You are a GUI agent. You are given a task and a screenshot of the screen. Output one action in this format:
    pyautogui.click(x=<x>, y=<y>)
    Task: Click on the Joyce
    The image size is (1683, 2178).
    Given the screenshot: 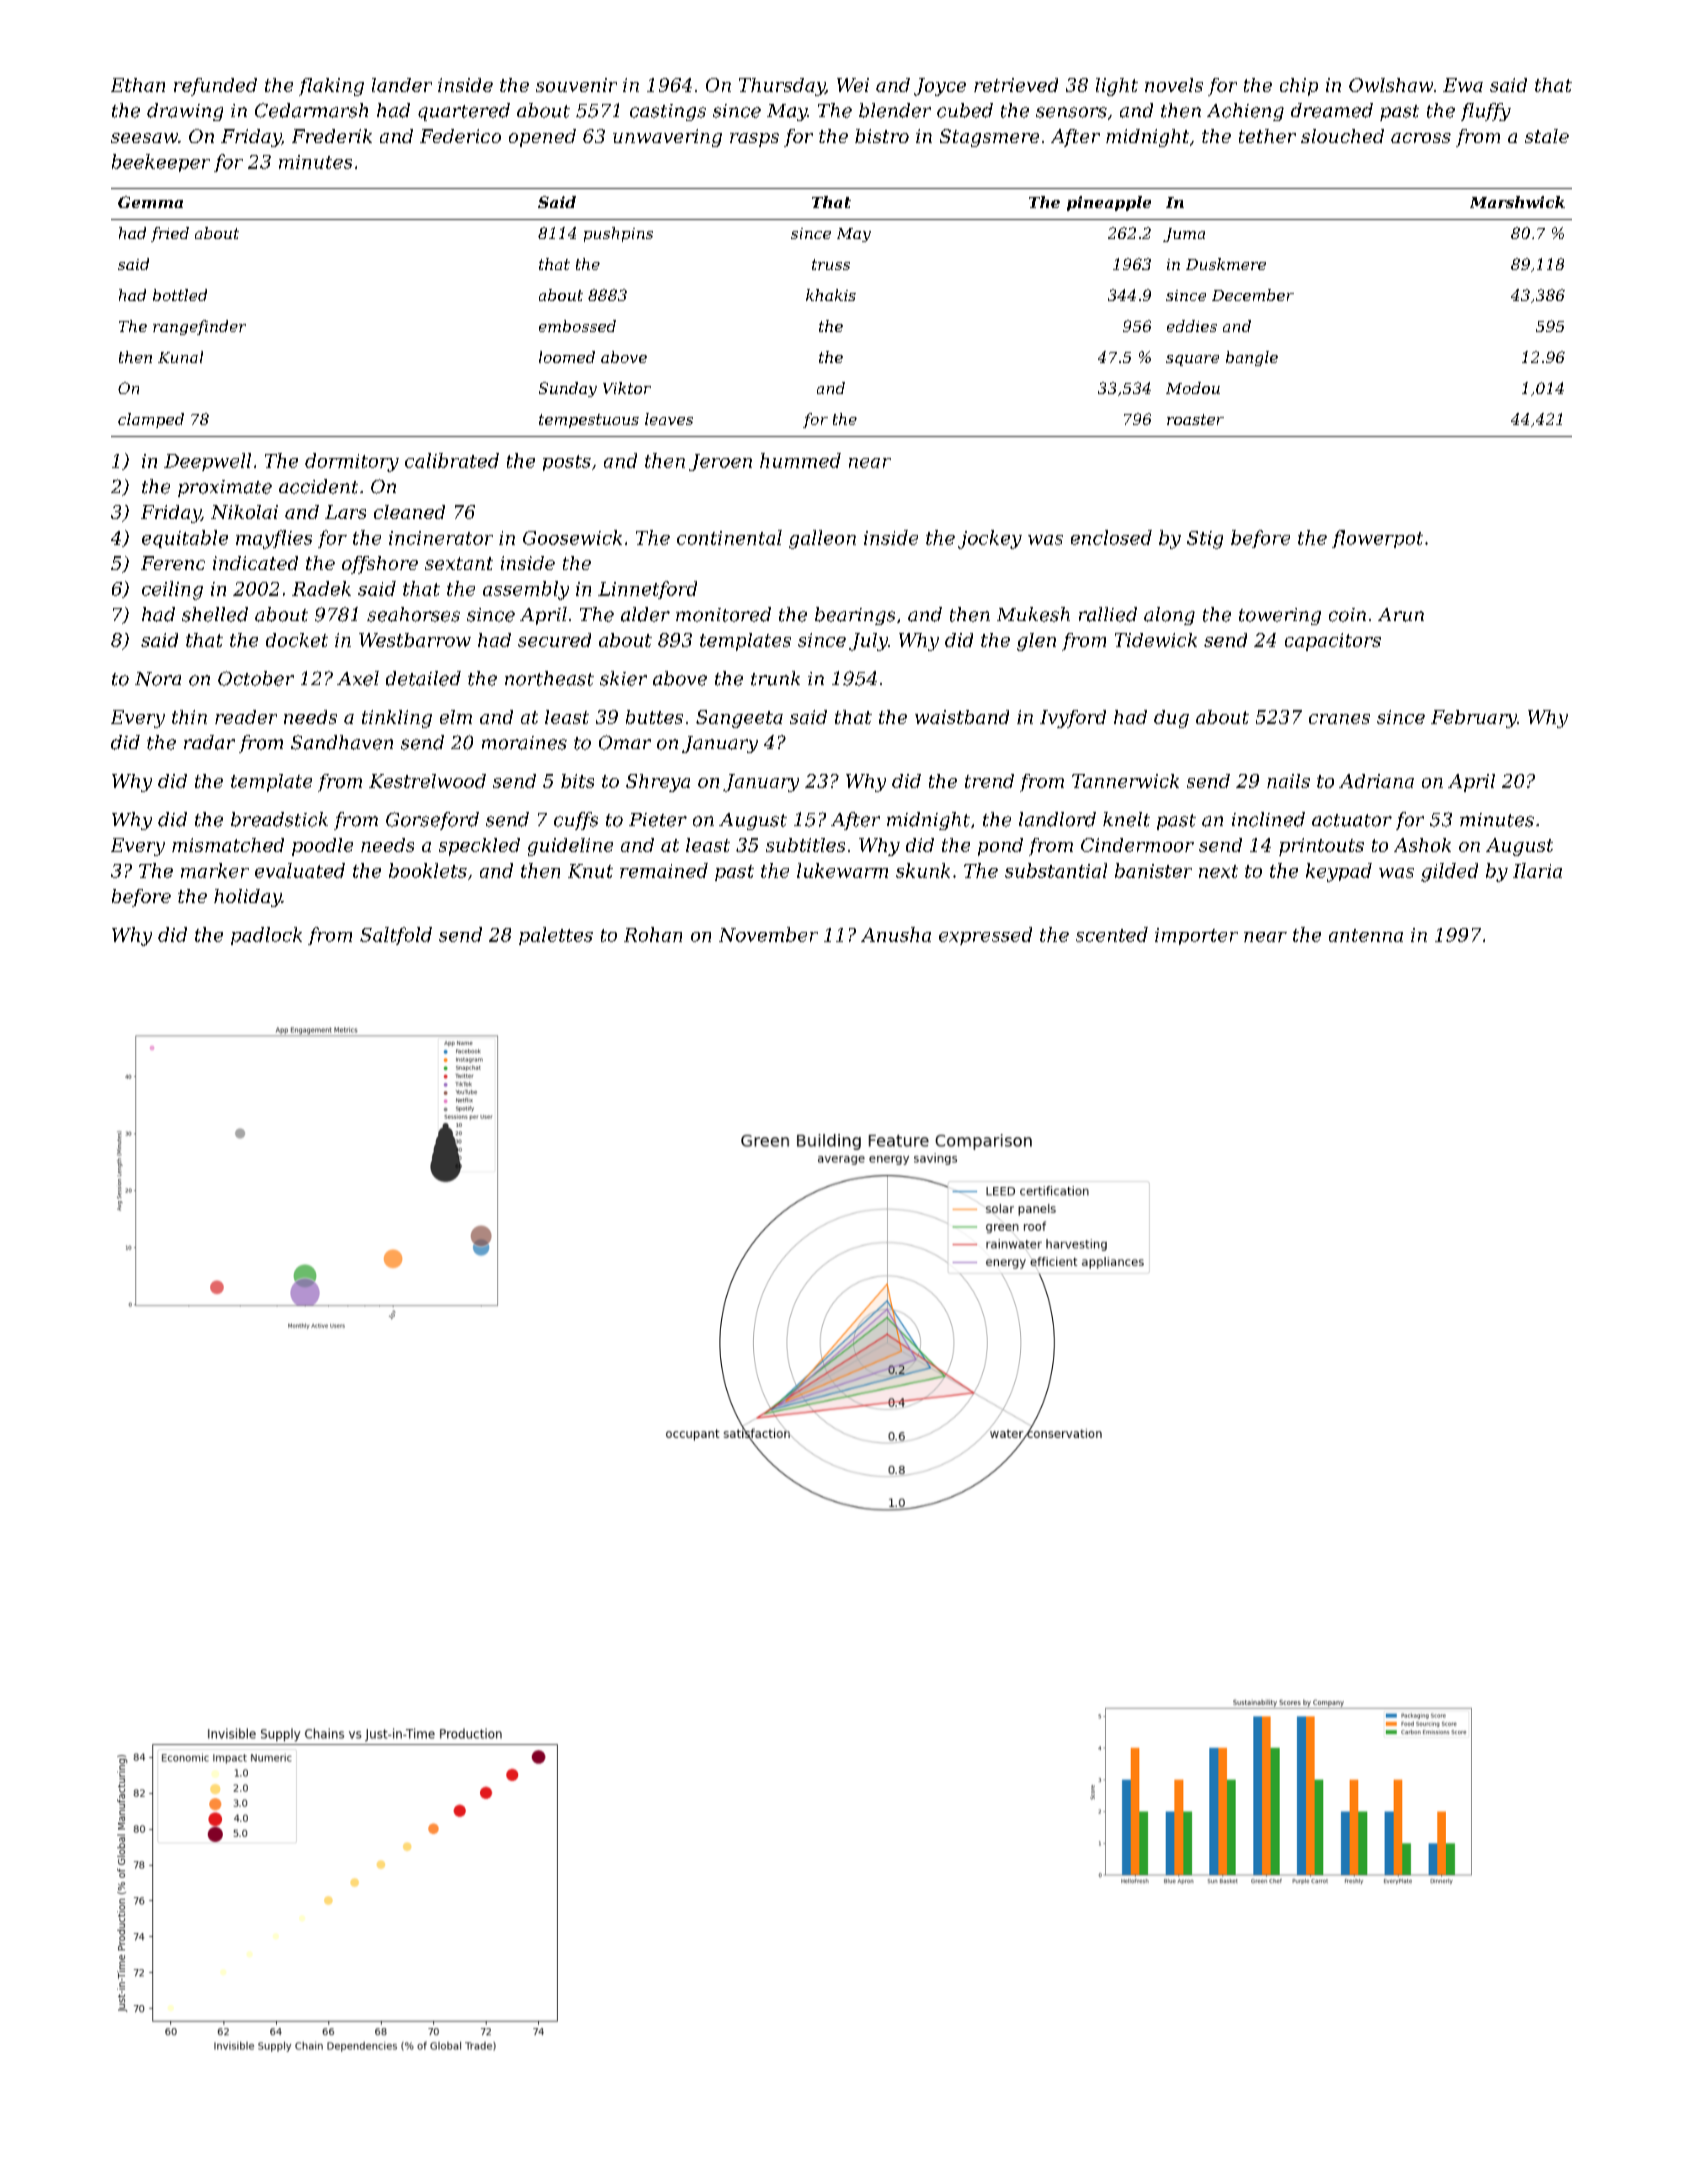 What is the action you would take?
    pyautogui.click(x=940, y=87)
